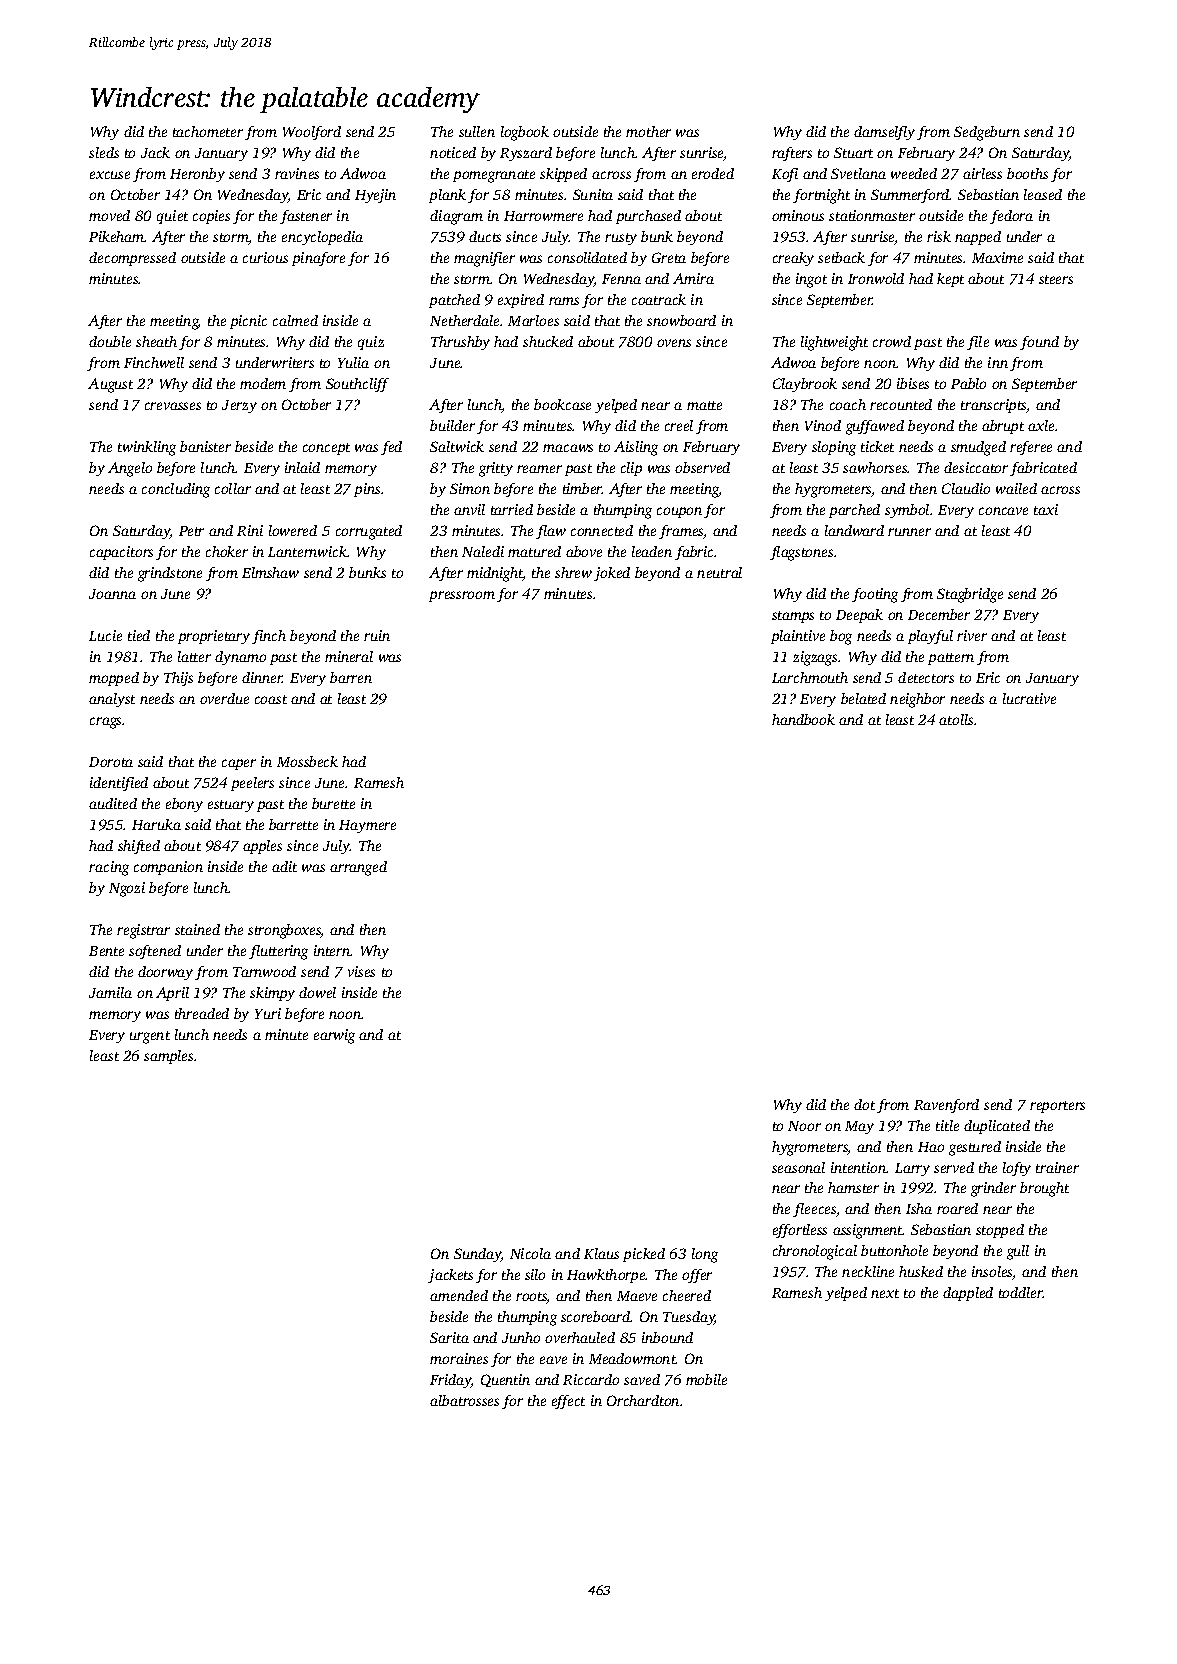 This screenshot has height=1664, width=1177. I want to click on albatrosses, so click(464, 1400).
